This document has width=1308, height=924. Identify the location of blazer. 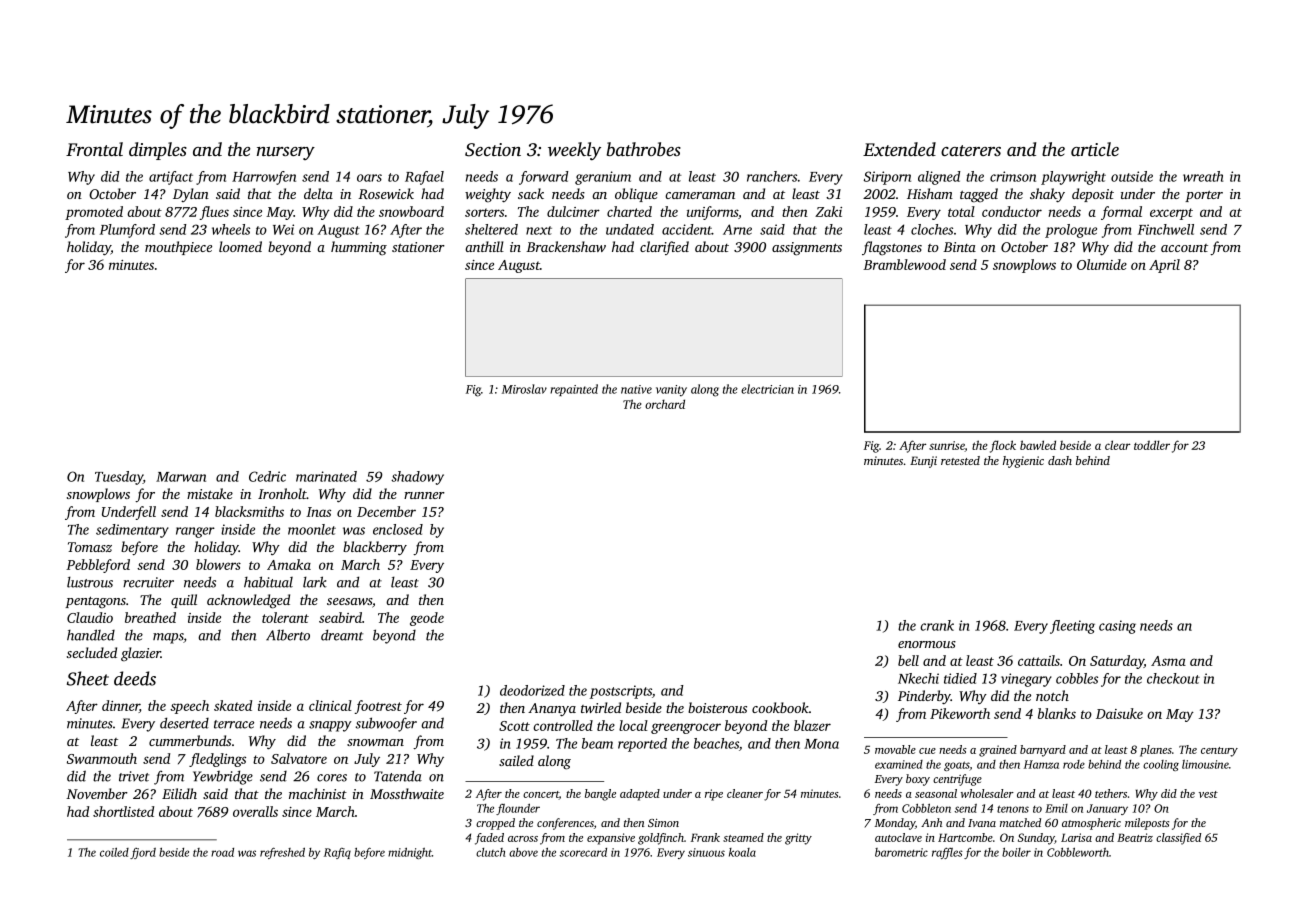
(812, 725).
